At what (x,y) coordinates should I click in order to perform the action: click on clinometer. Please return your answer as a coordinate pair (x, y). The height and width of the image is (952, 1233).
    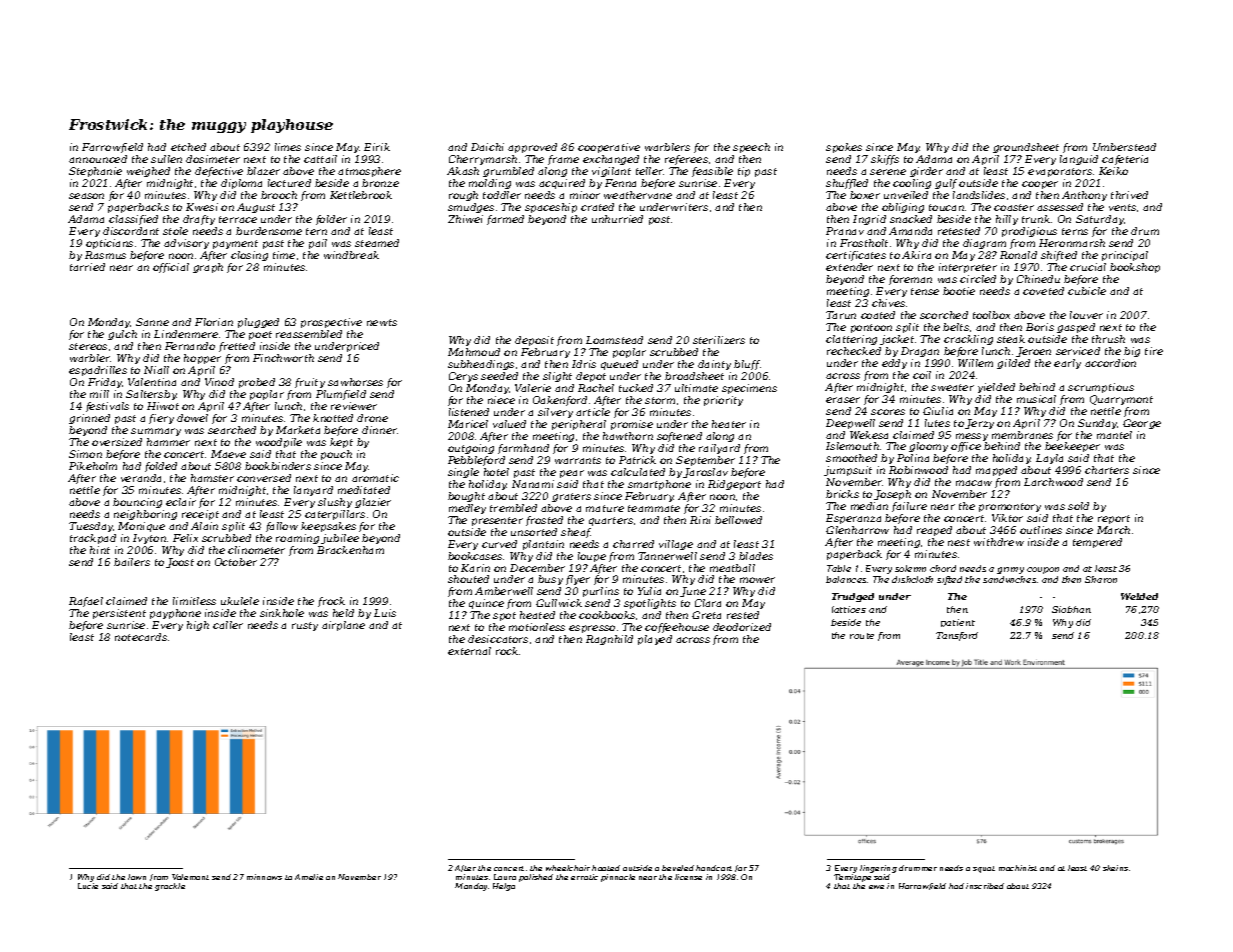
    Looking at the image, I should click on (256, 550).
